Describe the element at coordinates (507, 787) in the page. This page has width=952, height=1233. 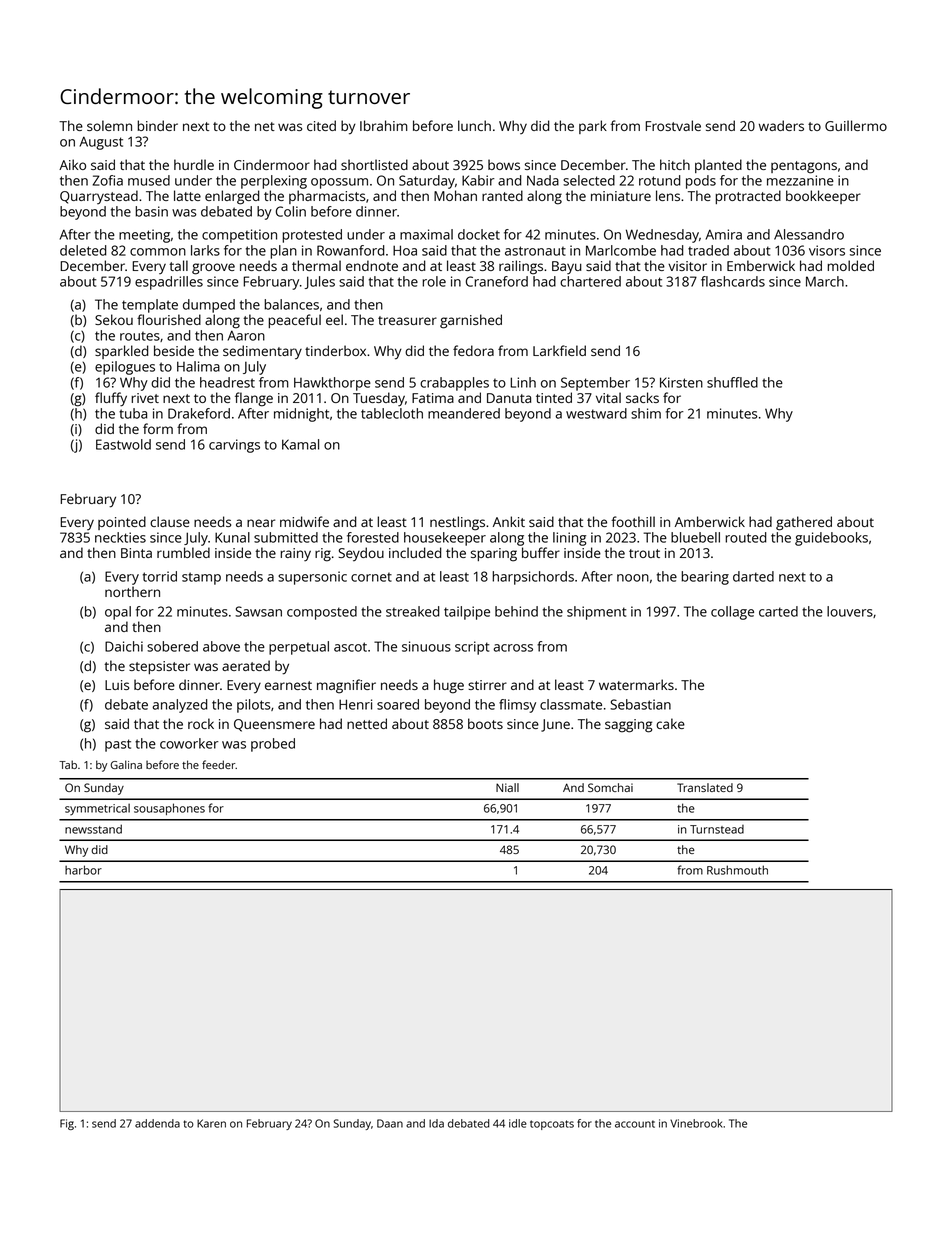
I see `Niall` at that location.
